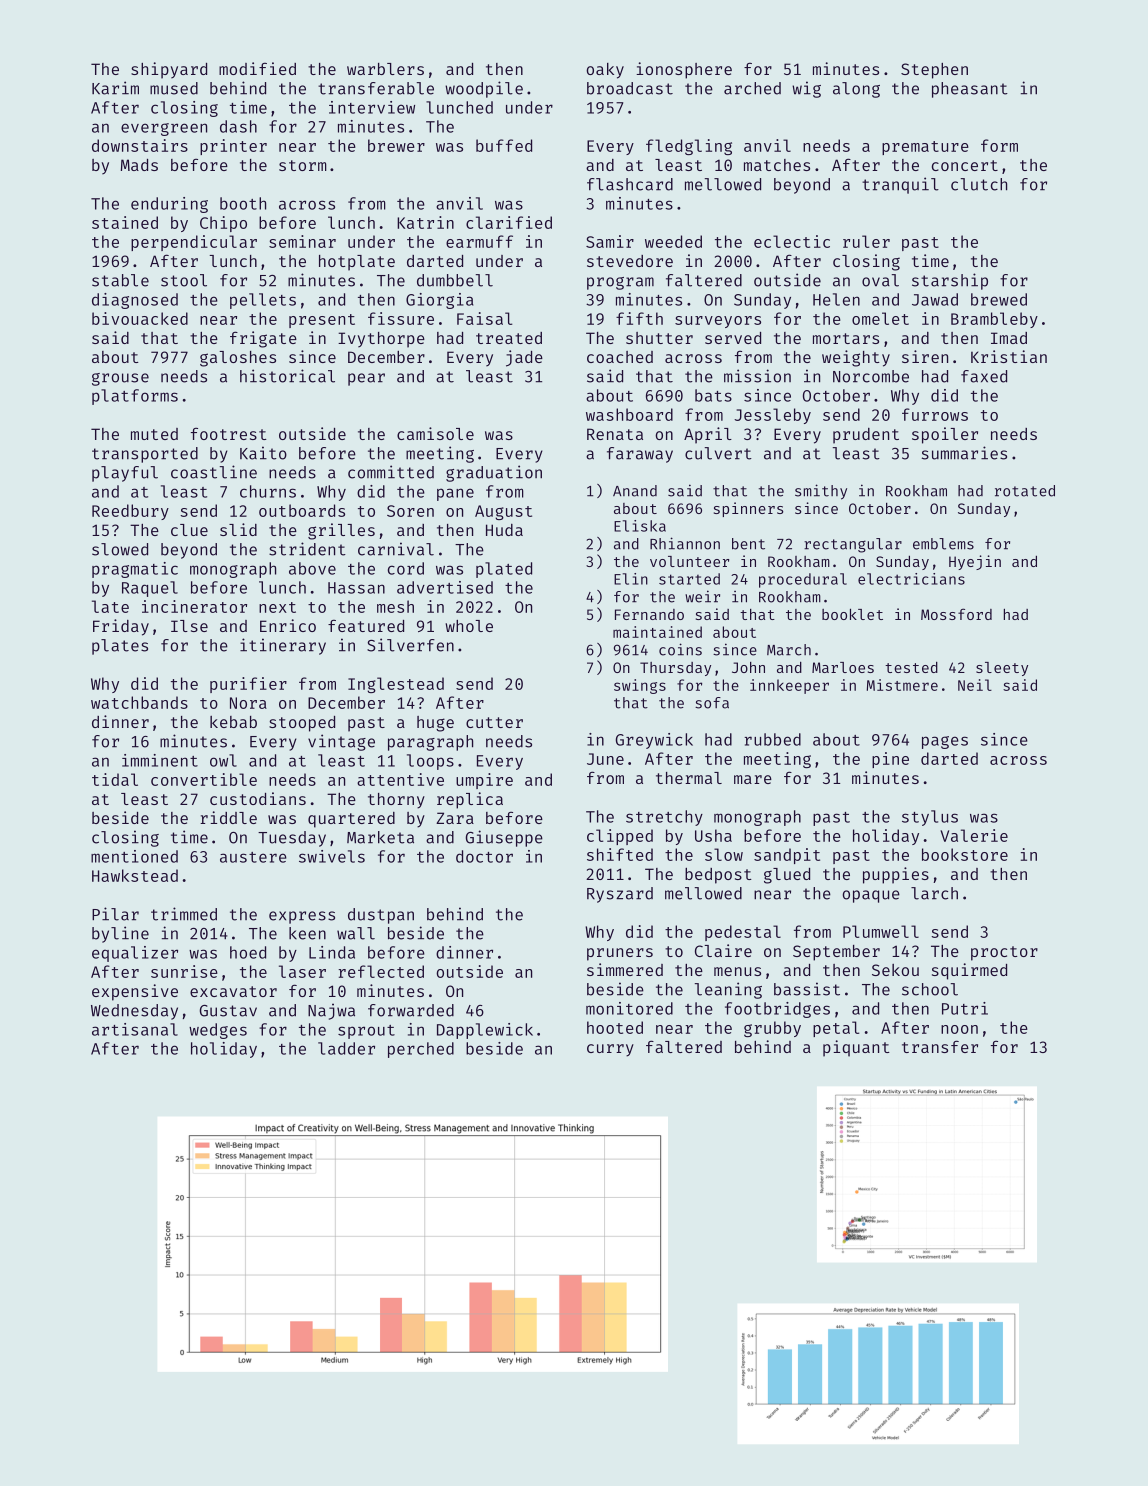 Image resolution: width=1148 pixels, height=1486 pixels. Describe the element at coordinates (135, 1029) in the image. I see `artisanal` at that location.
